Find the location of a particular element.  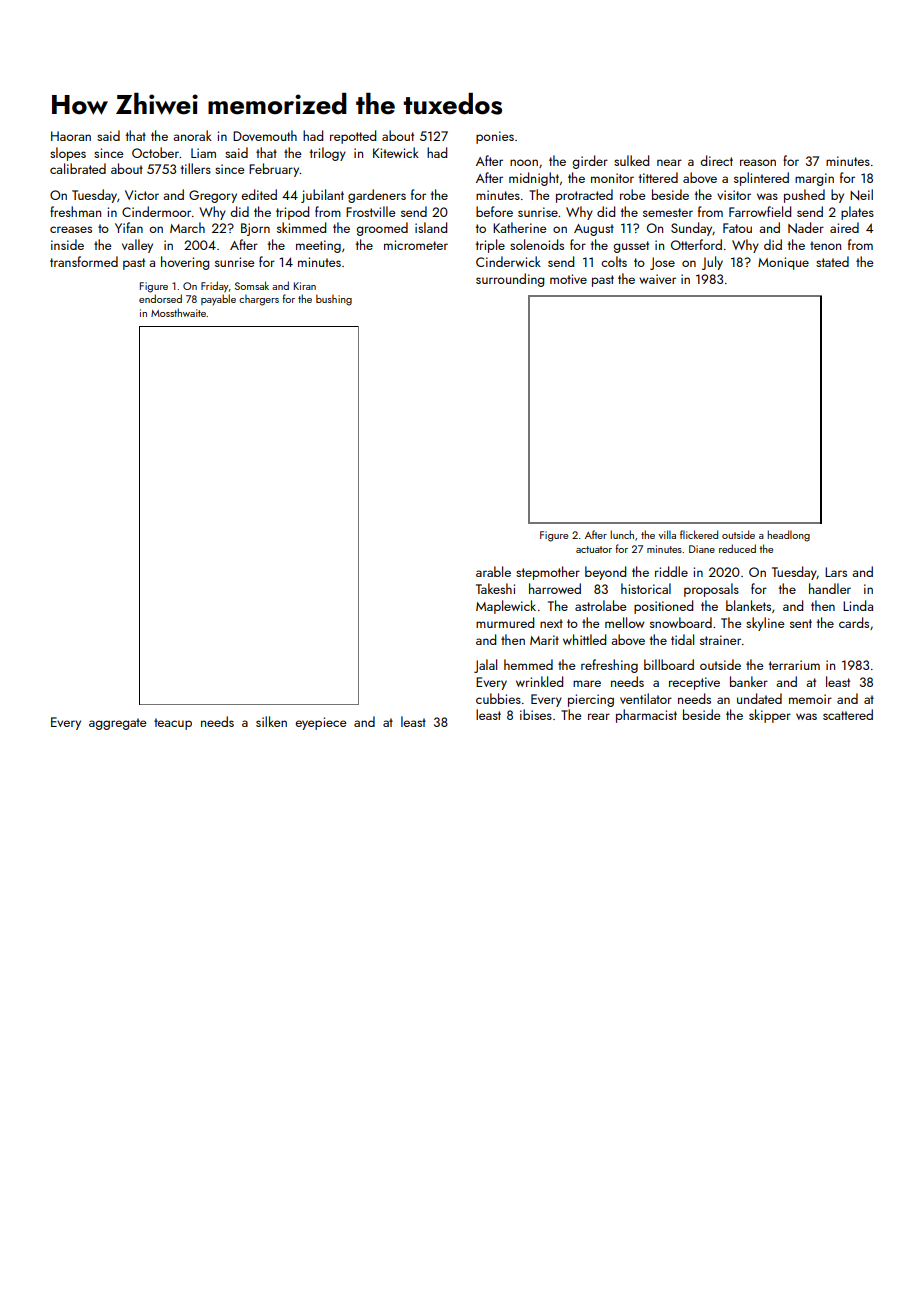

Maplewick is located at coordinates (506, 607).
